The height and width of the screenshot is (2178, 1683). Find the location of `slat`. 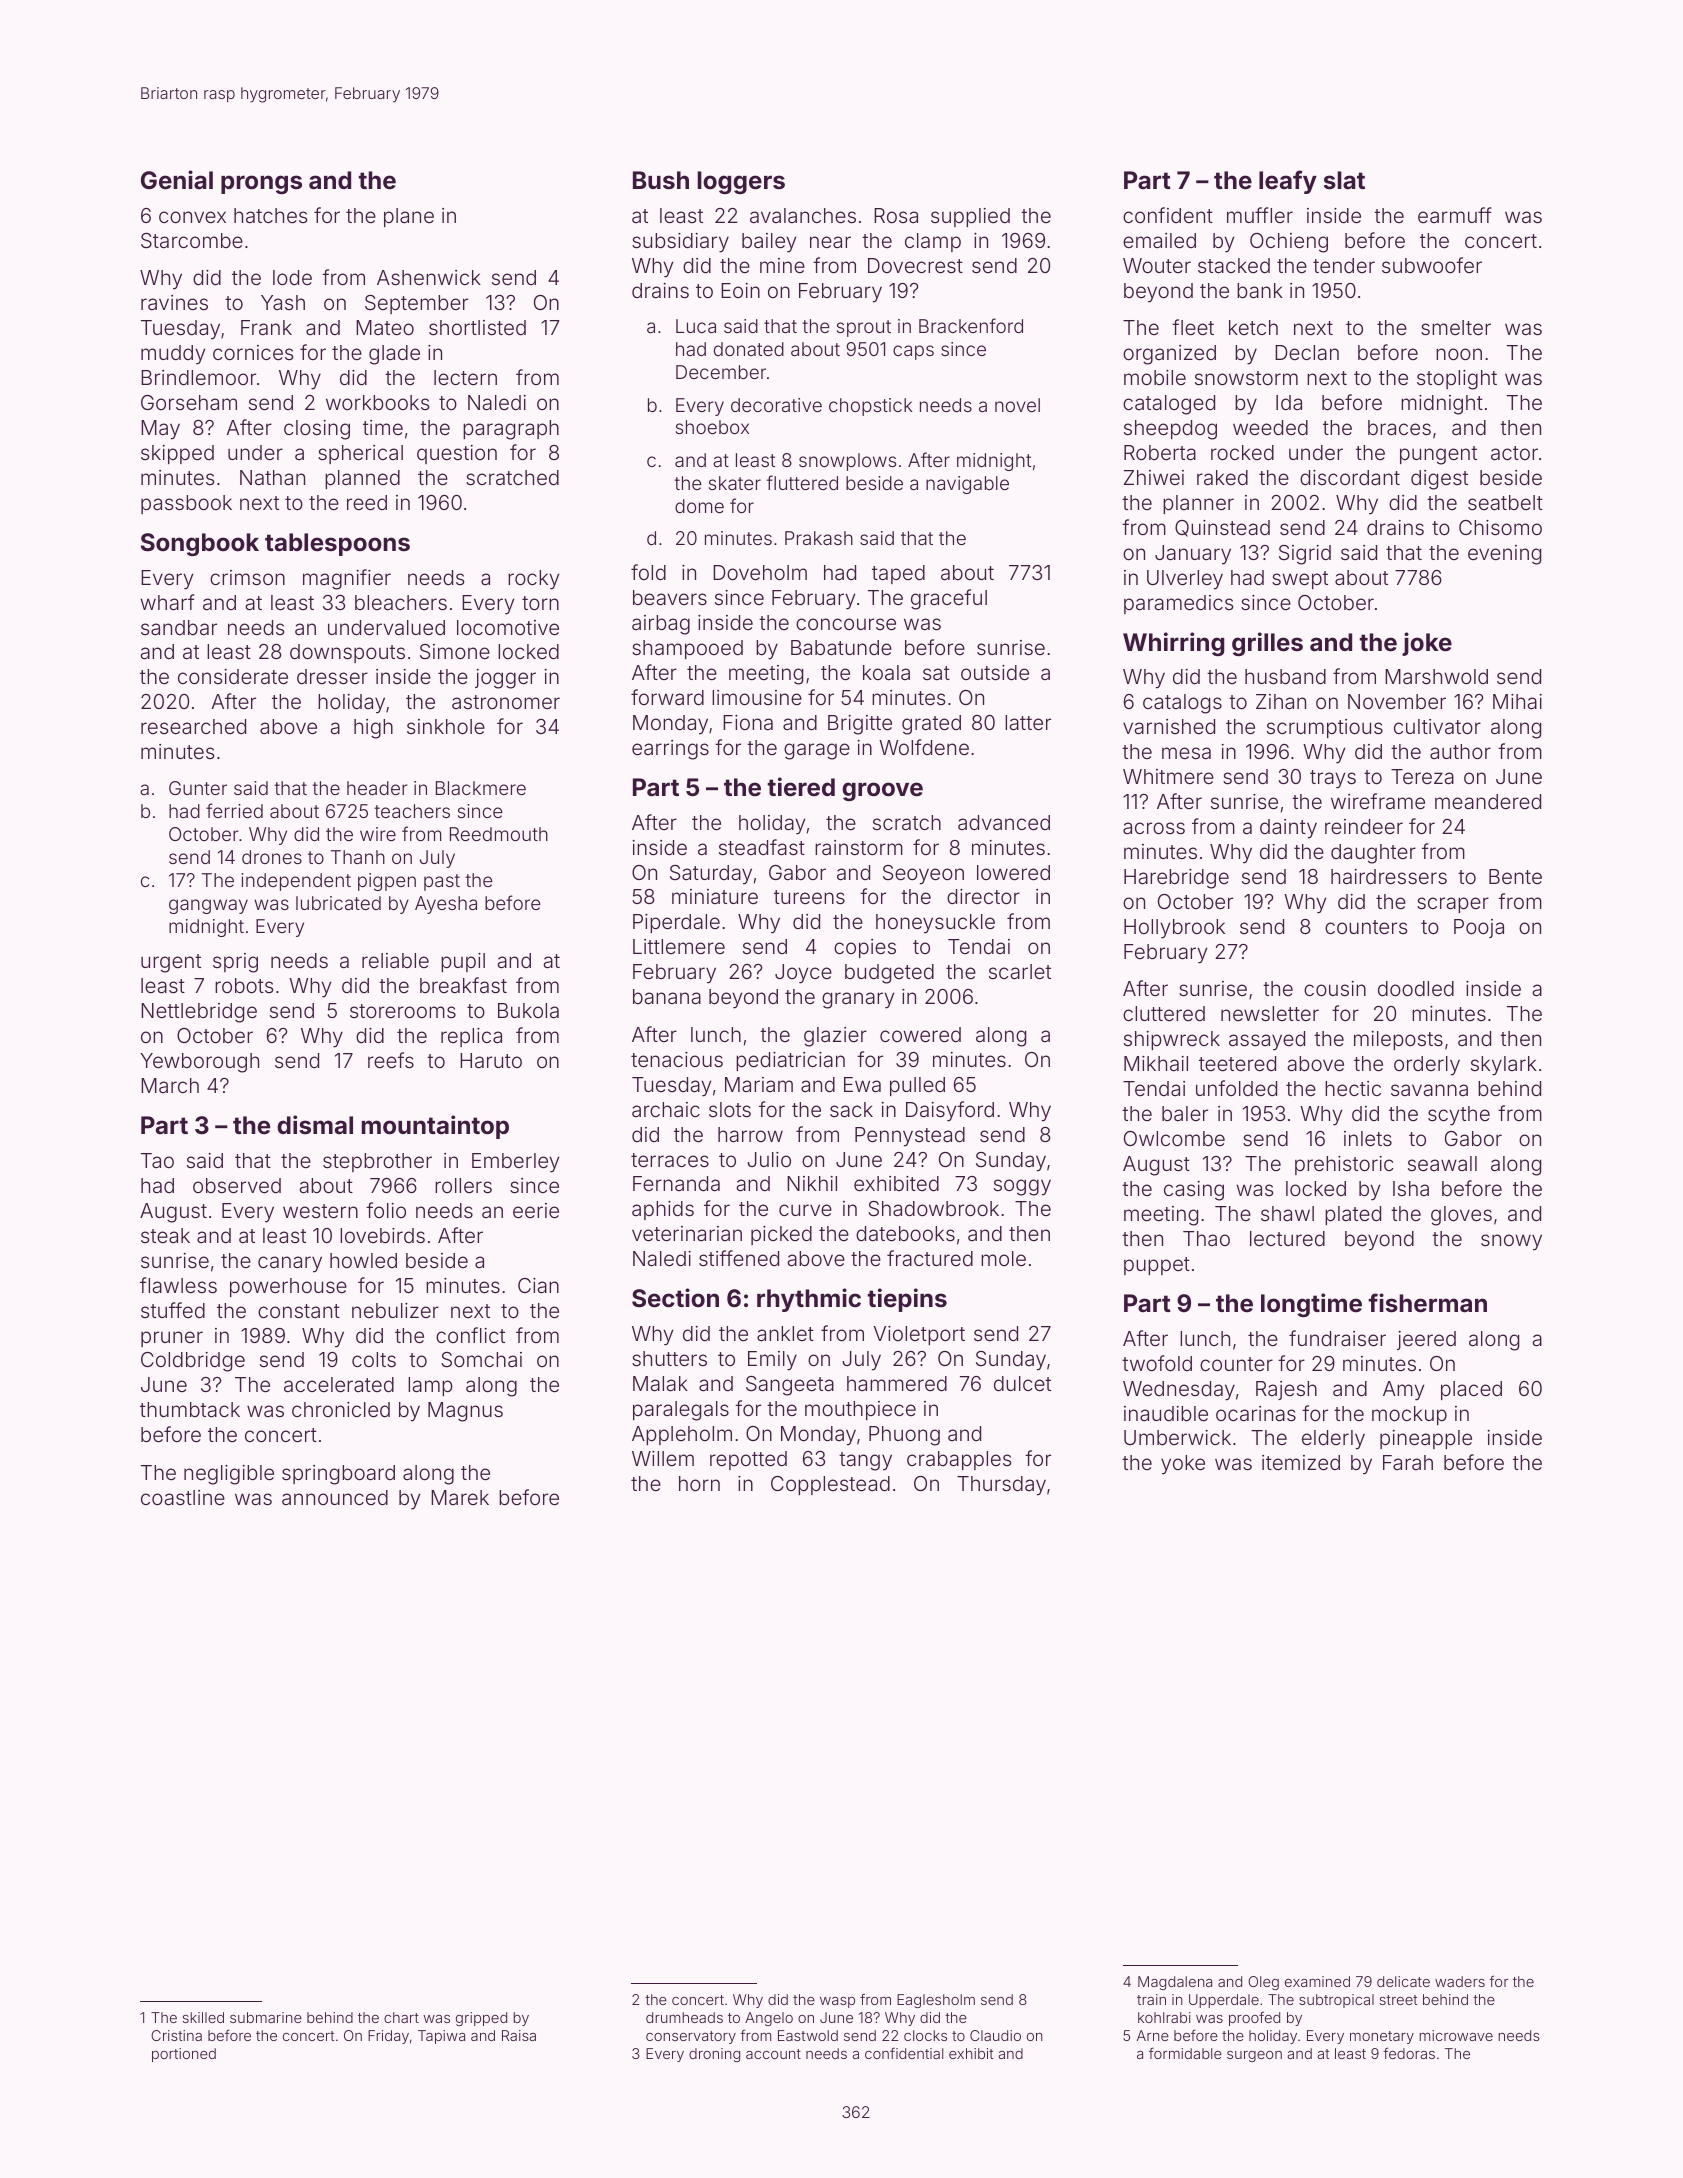

slat is located at coordinates (1344, 180).
